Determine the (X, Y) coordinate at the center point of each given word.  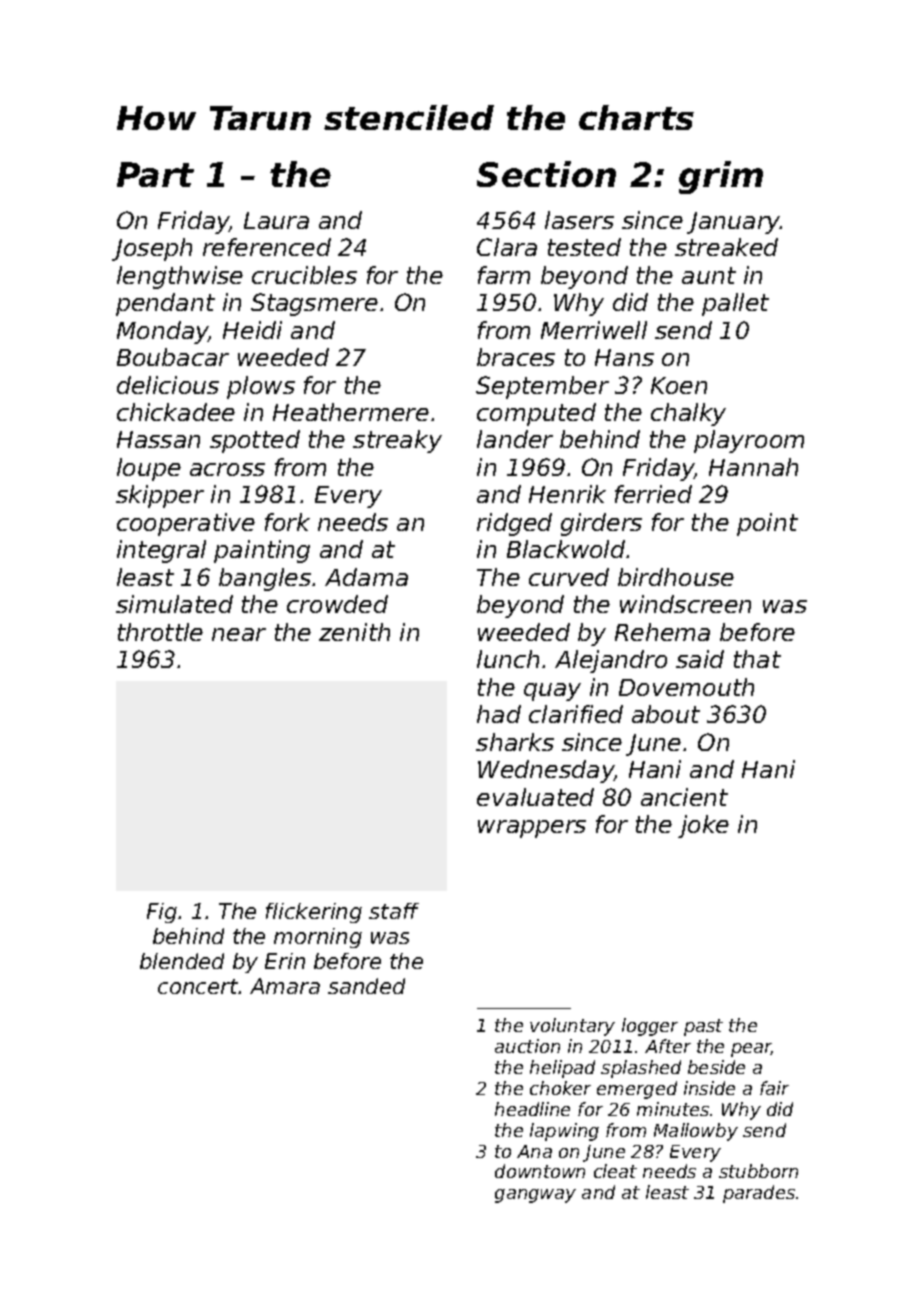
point (767, 524)
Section (546, 174)
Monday (163, 332)
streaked (726, 247)
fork (287, 522)
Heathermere (351, 412)
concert (198, 986)
